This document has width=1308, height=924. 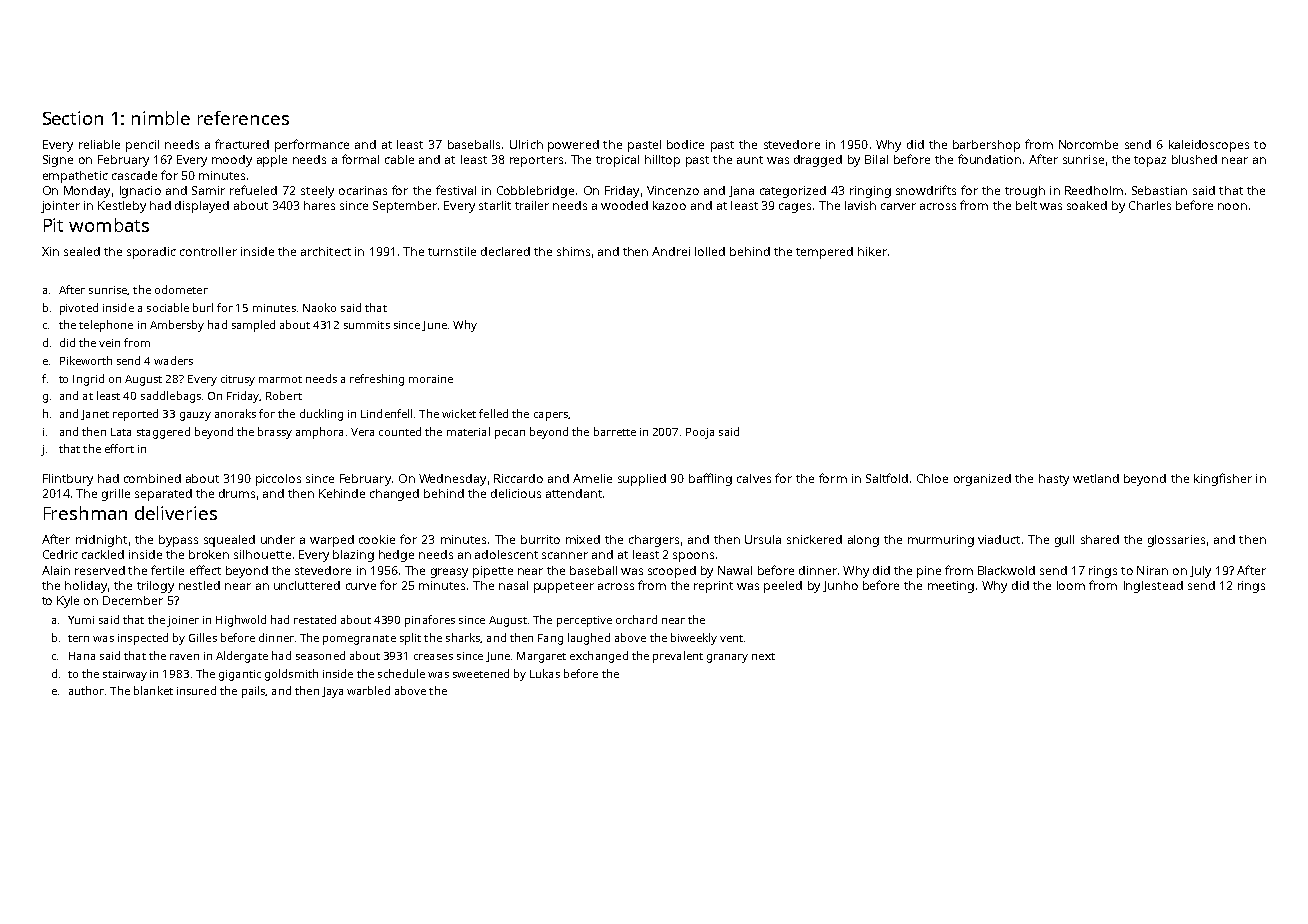 I want to click on shared, so click(x=1100, y=539).
